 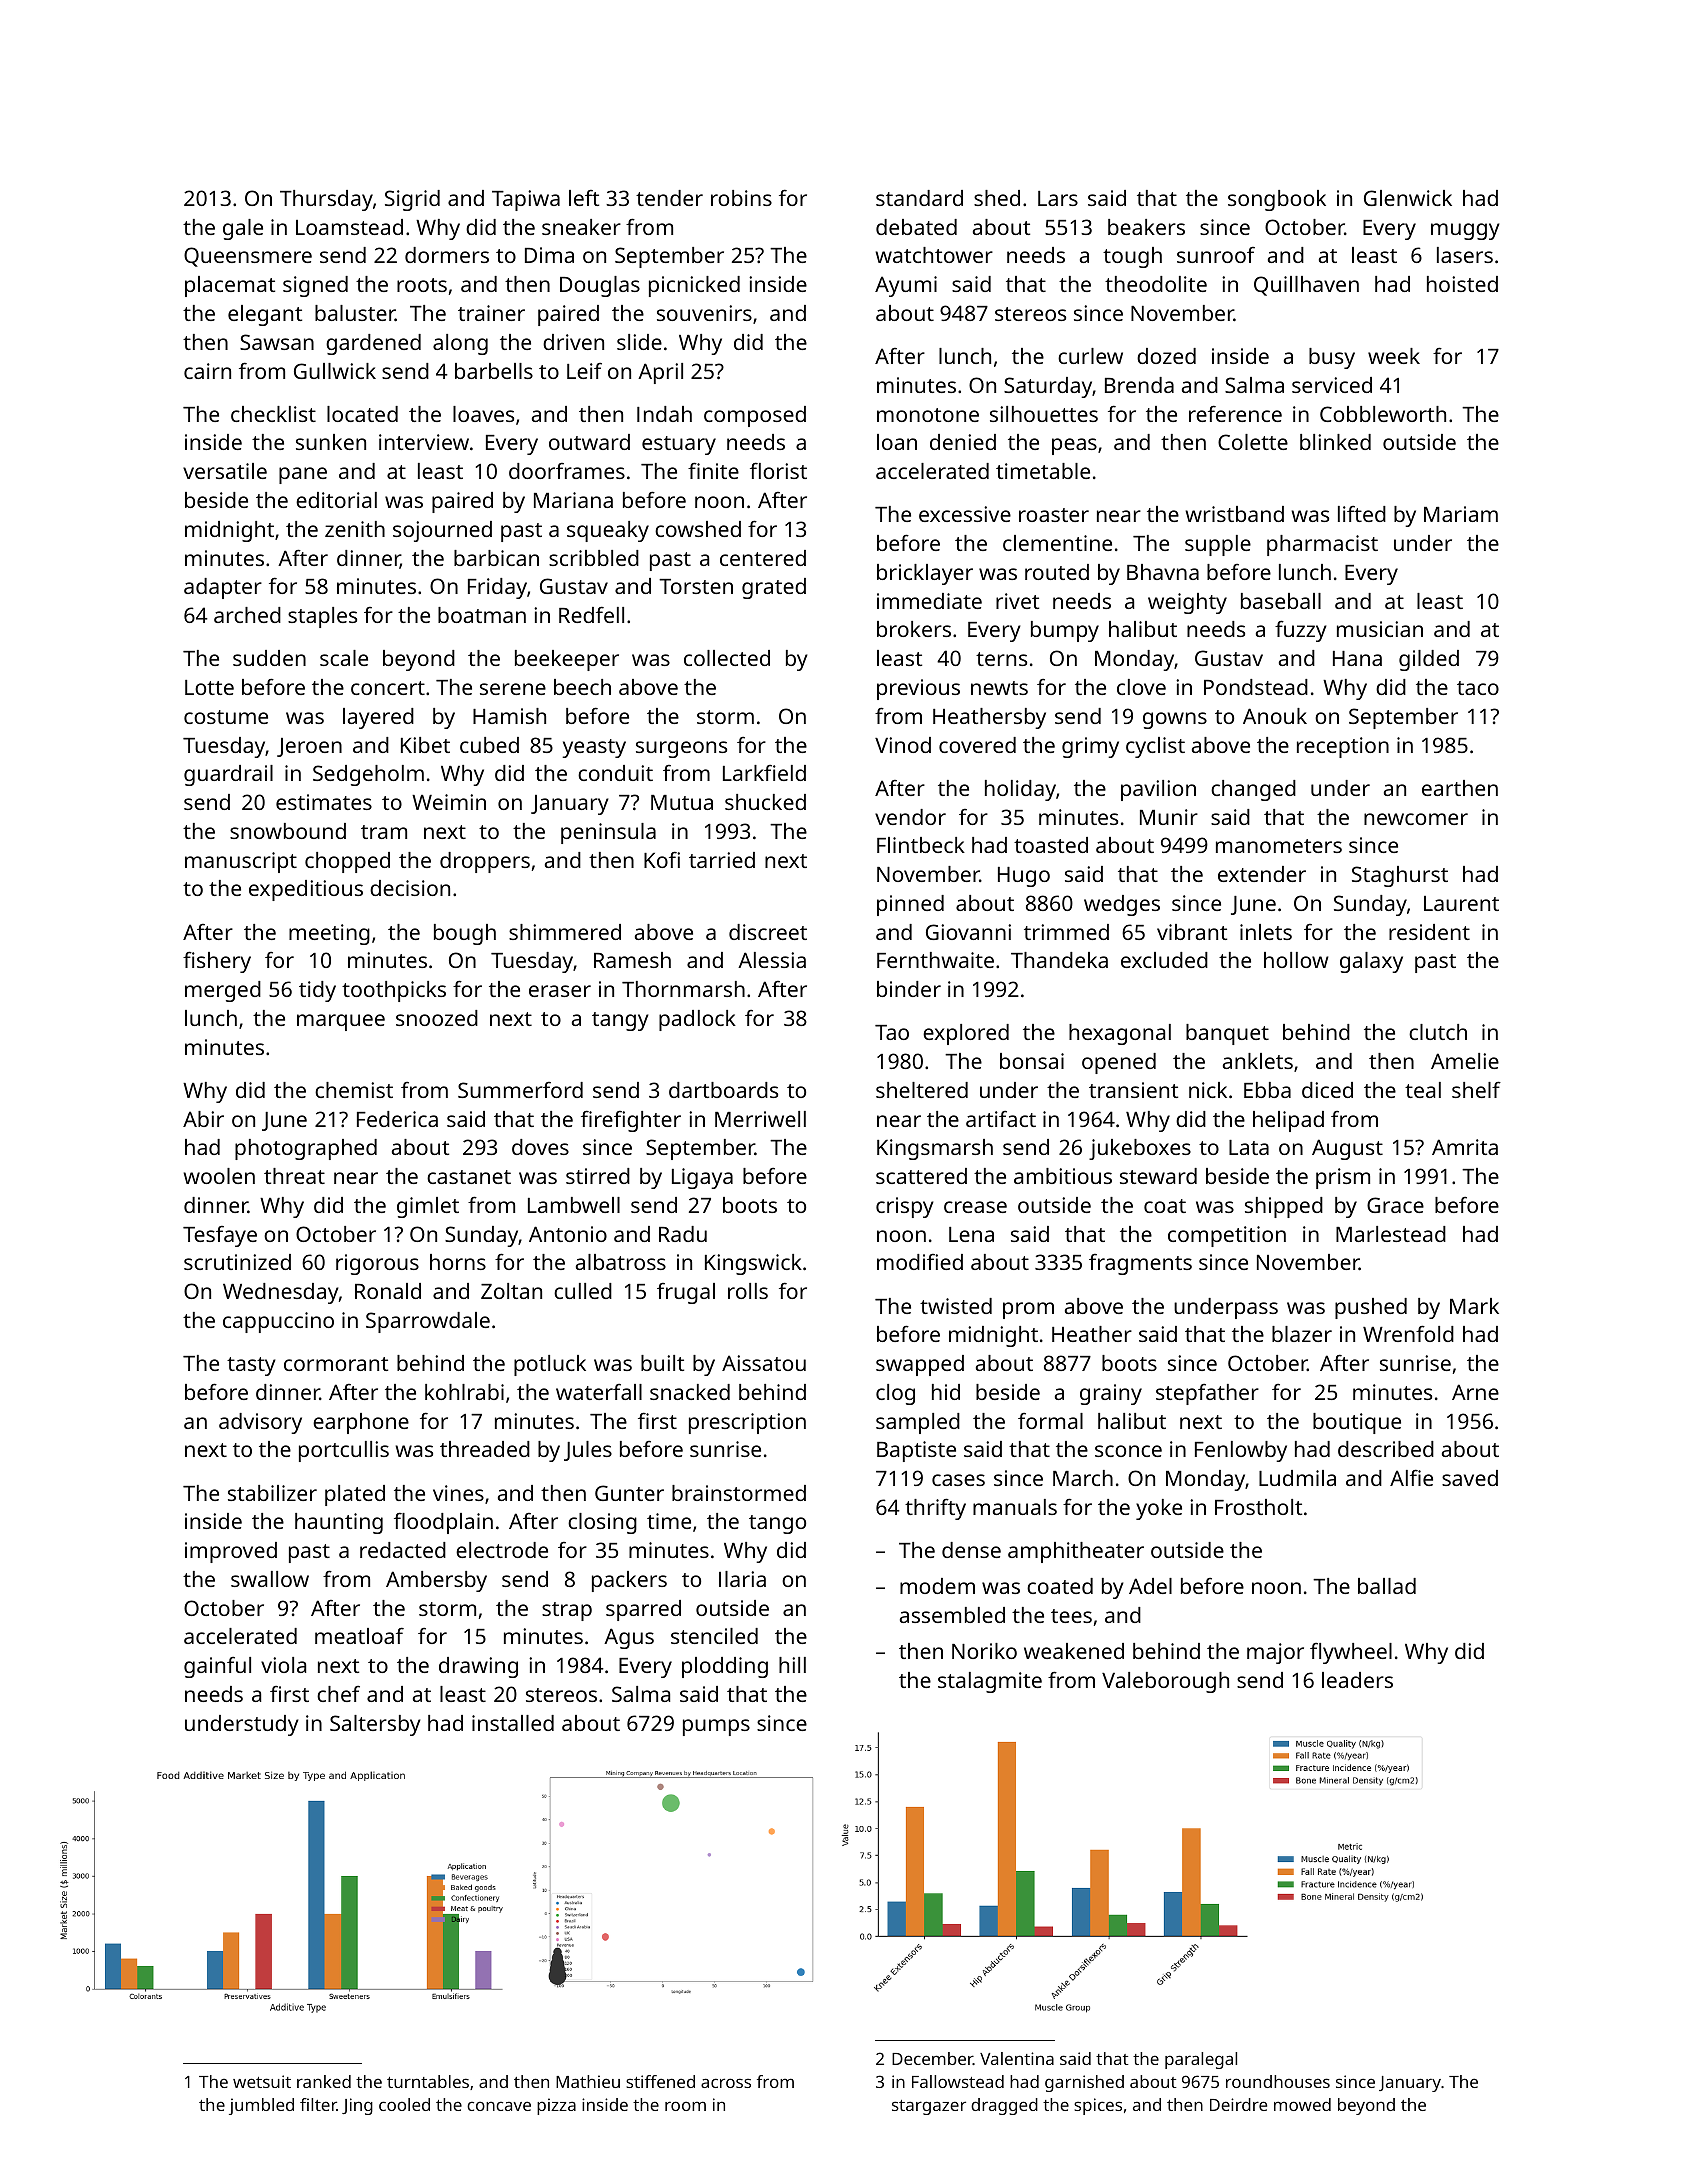 I want to click on sheltered, so click(x=922, y=1090).
